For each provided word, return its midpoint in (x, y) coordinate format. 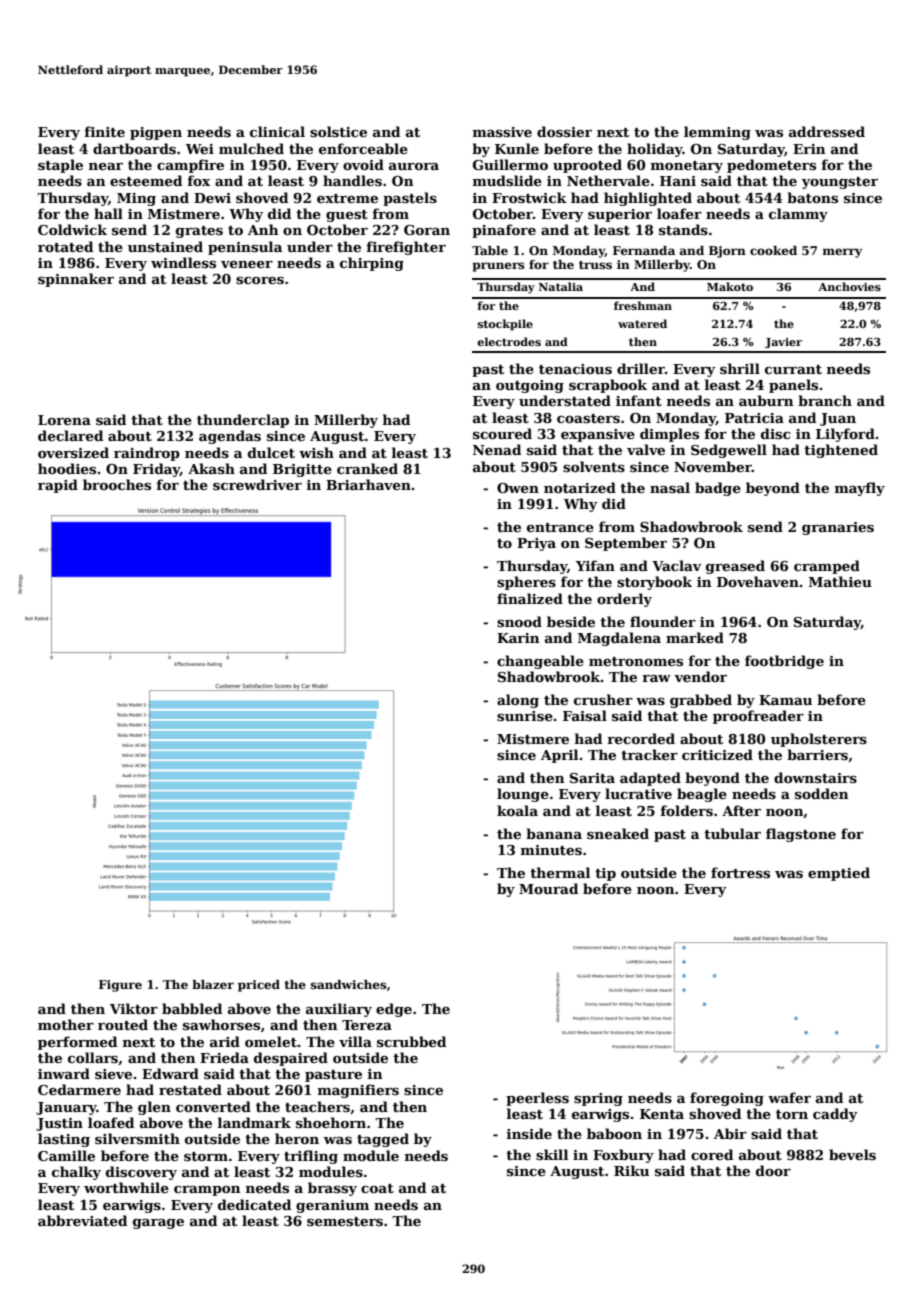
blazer (213, 984)
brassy (332, 1189)
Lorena (64, 420)
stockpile (505, 325)
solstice (338, 131)
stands (683, 229)
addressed (827, 131)
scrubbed (411, 1041)
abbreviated (82, 1220)
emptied (839, 874)
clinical (277, 131)
